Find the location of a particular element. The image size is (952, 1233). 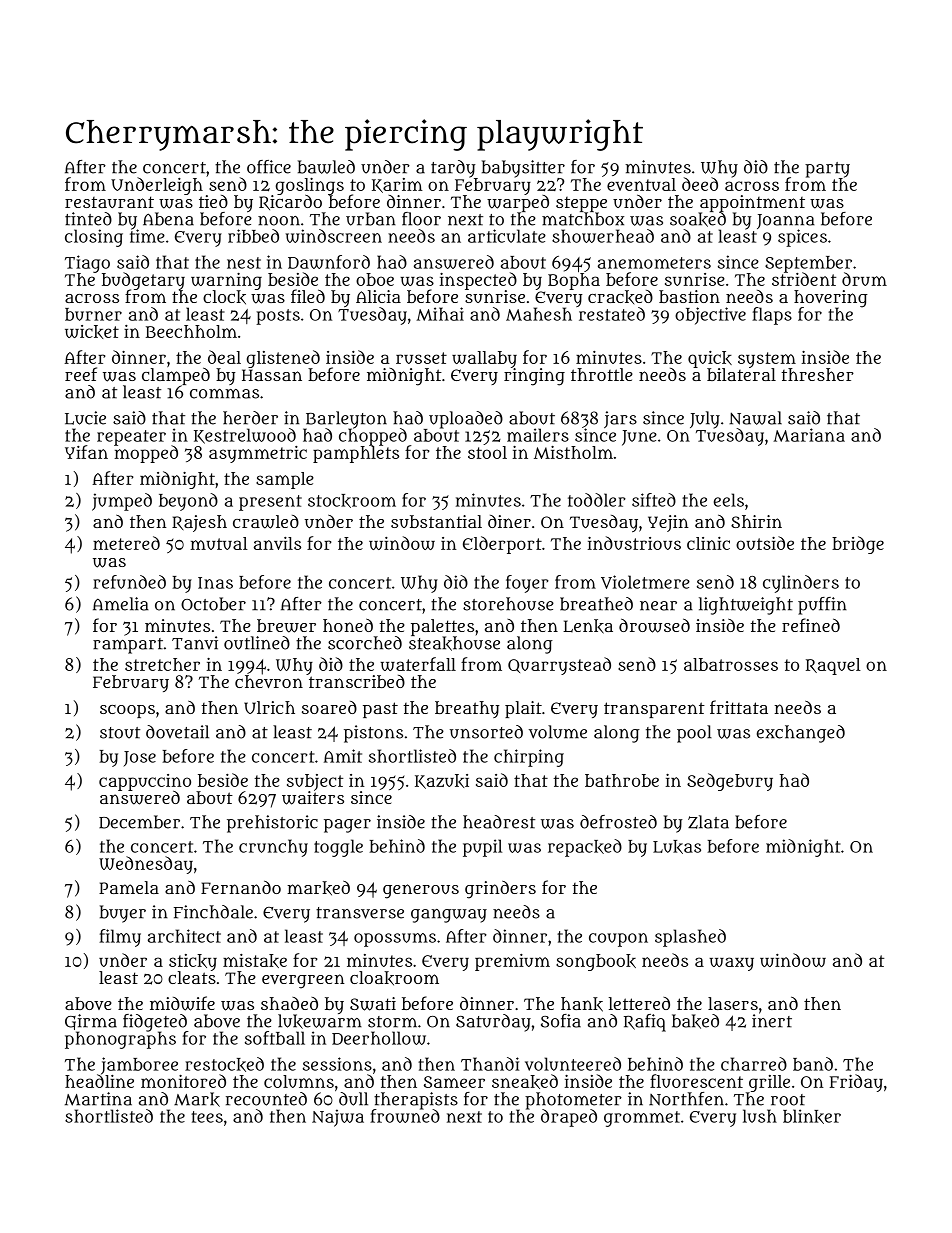

office is located at coordinates (269, 167).
